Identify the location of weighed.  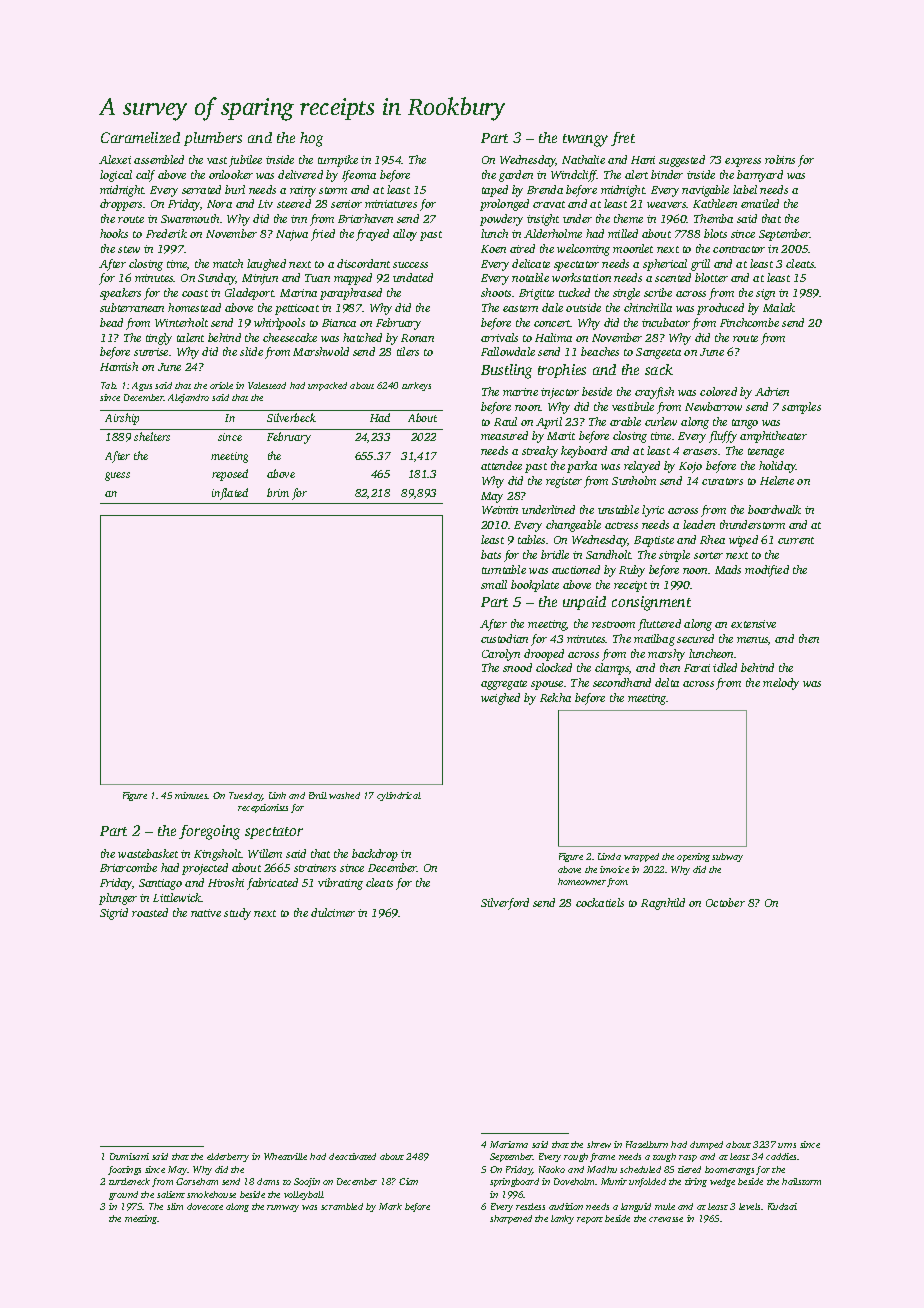
(500, 699).
